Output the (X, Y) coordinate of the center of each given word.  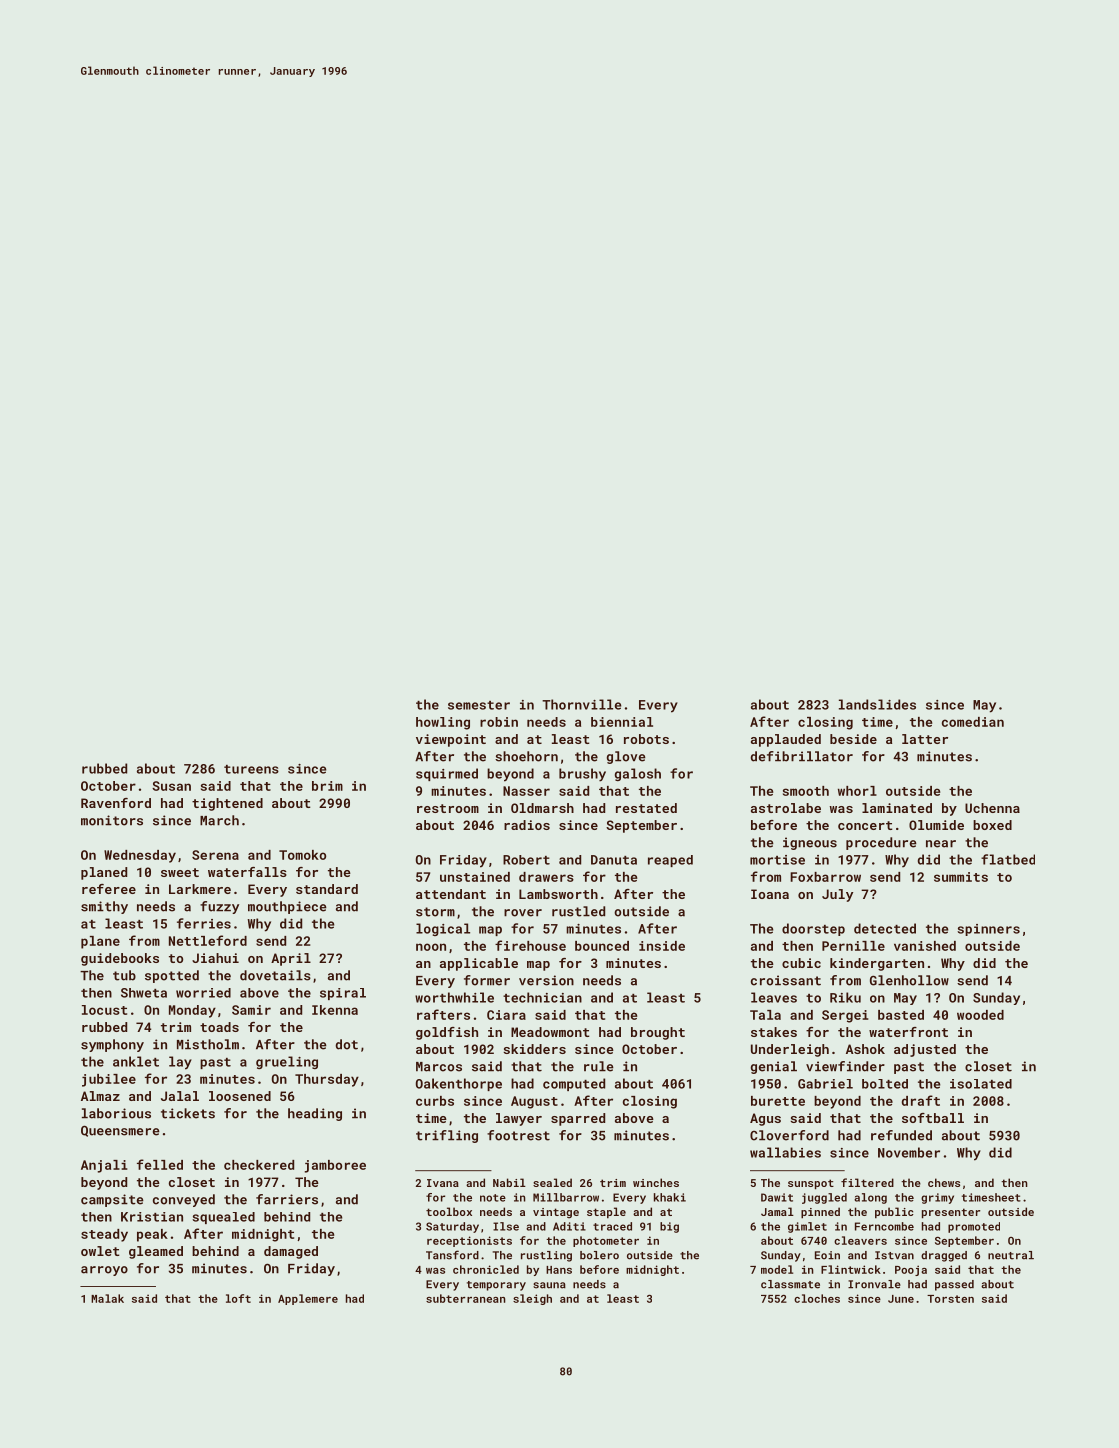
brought (658, 1033)
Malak (107, 1298)
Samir (251, 1010)
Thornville (581, 704)
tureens (251, 769)
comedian (973, 722)
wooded (980, 1015)
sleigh (532, 1299)
